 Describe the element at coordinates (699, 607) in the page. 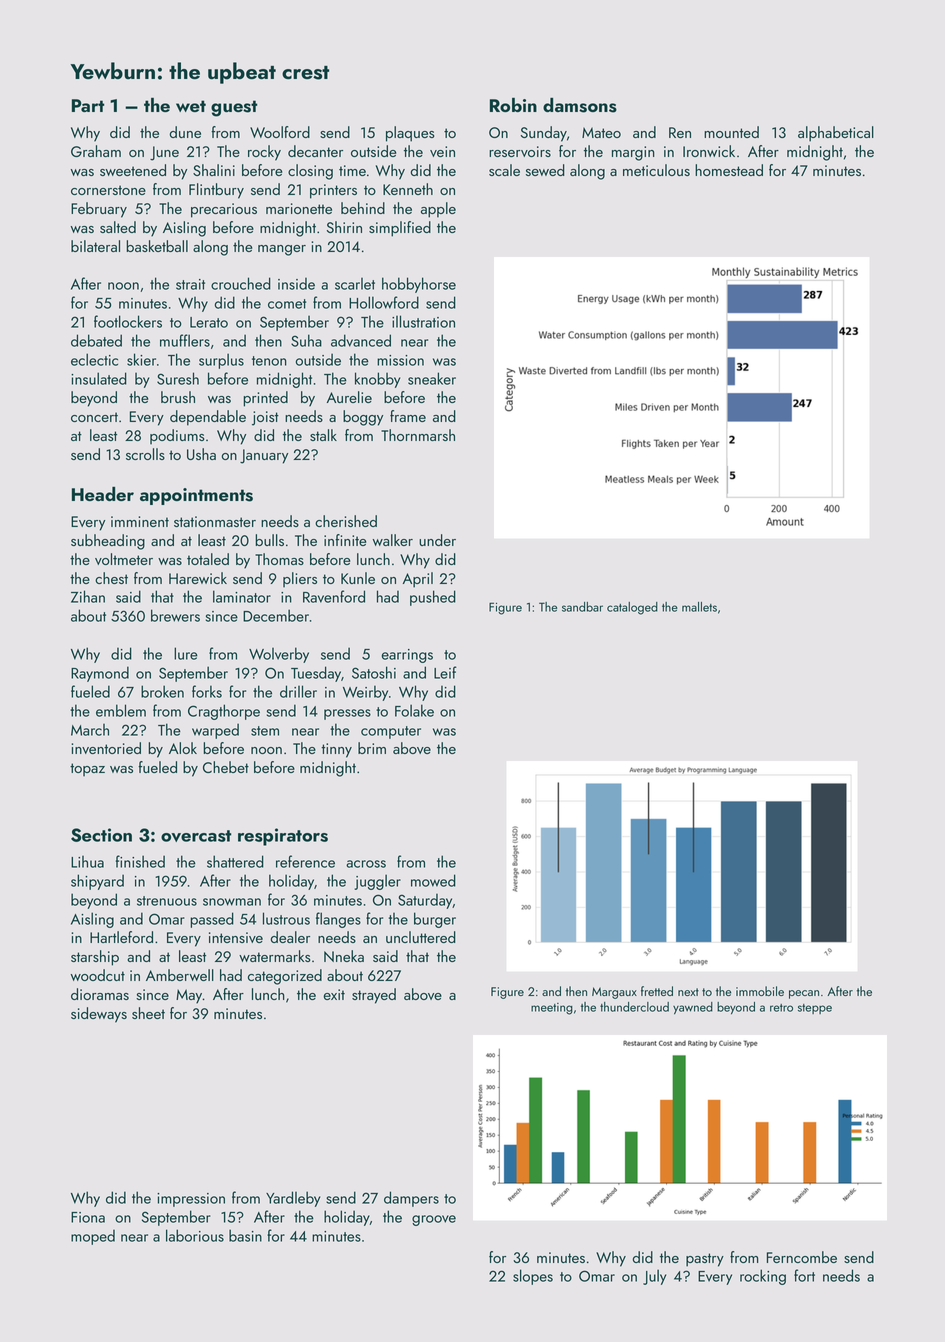

I see `mallets` at that location.
